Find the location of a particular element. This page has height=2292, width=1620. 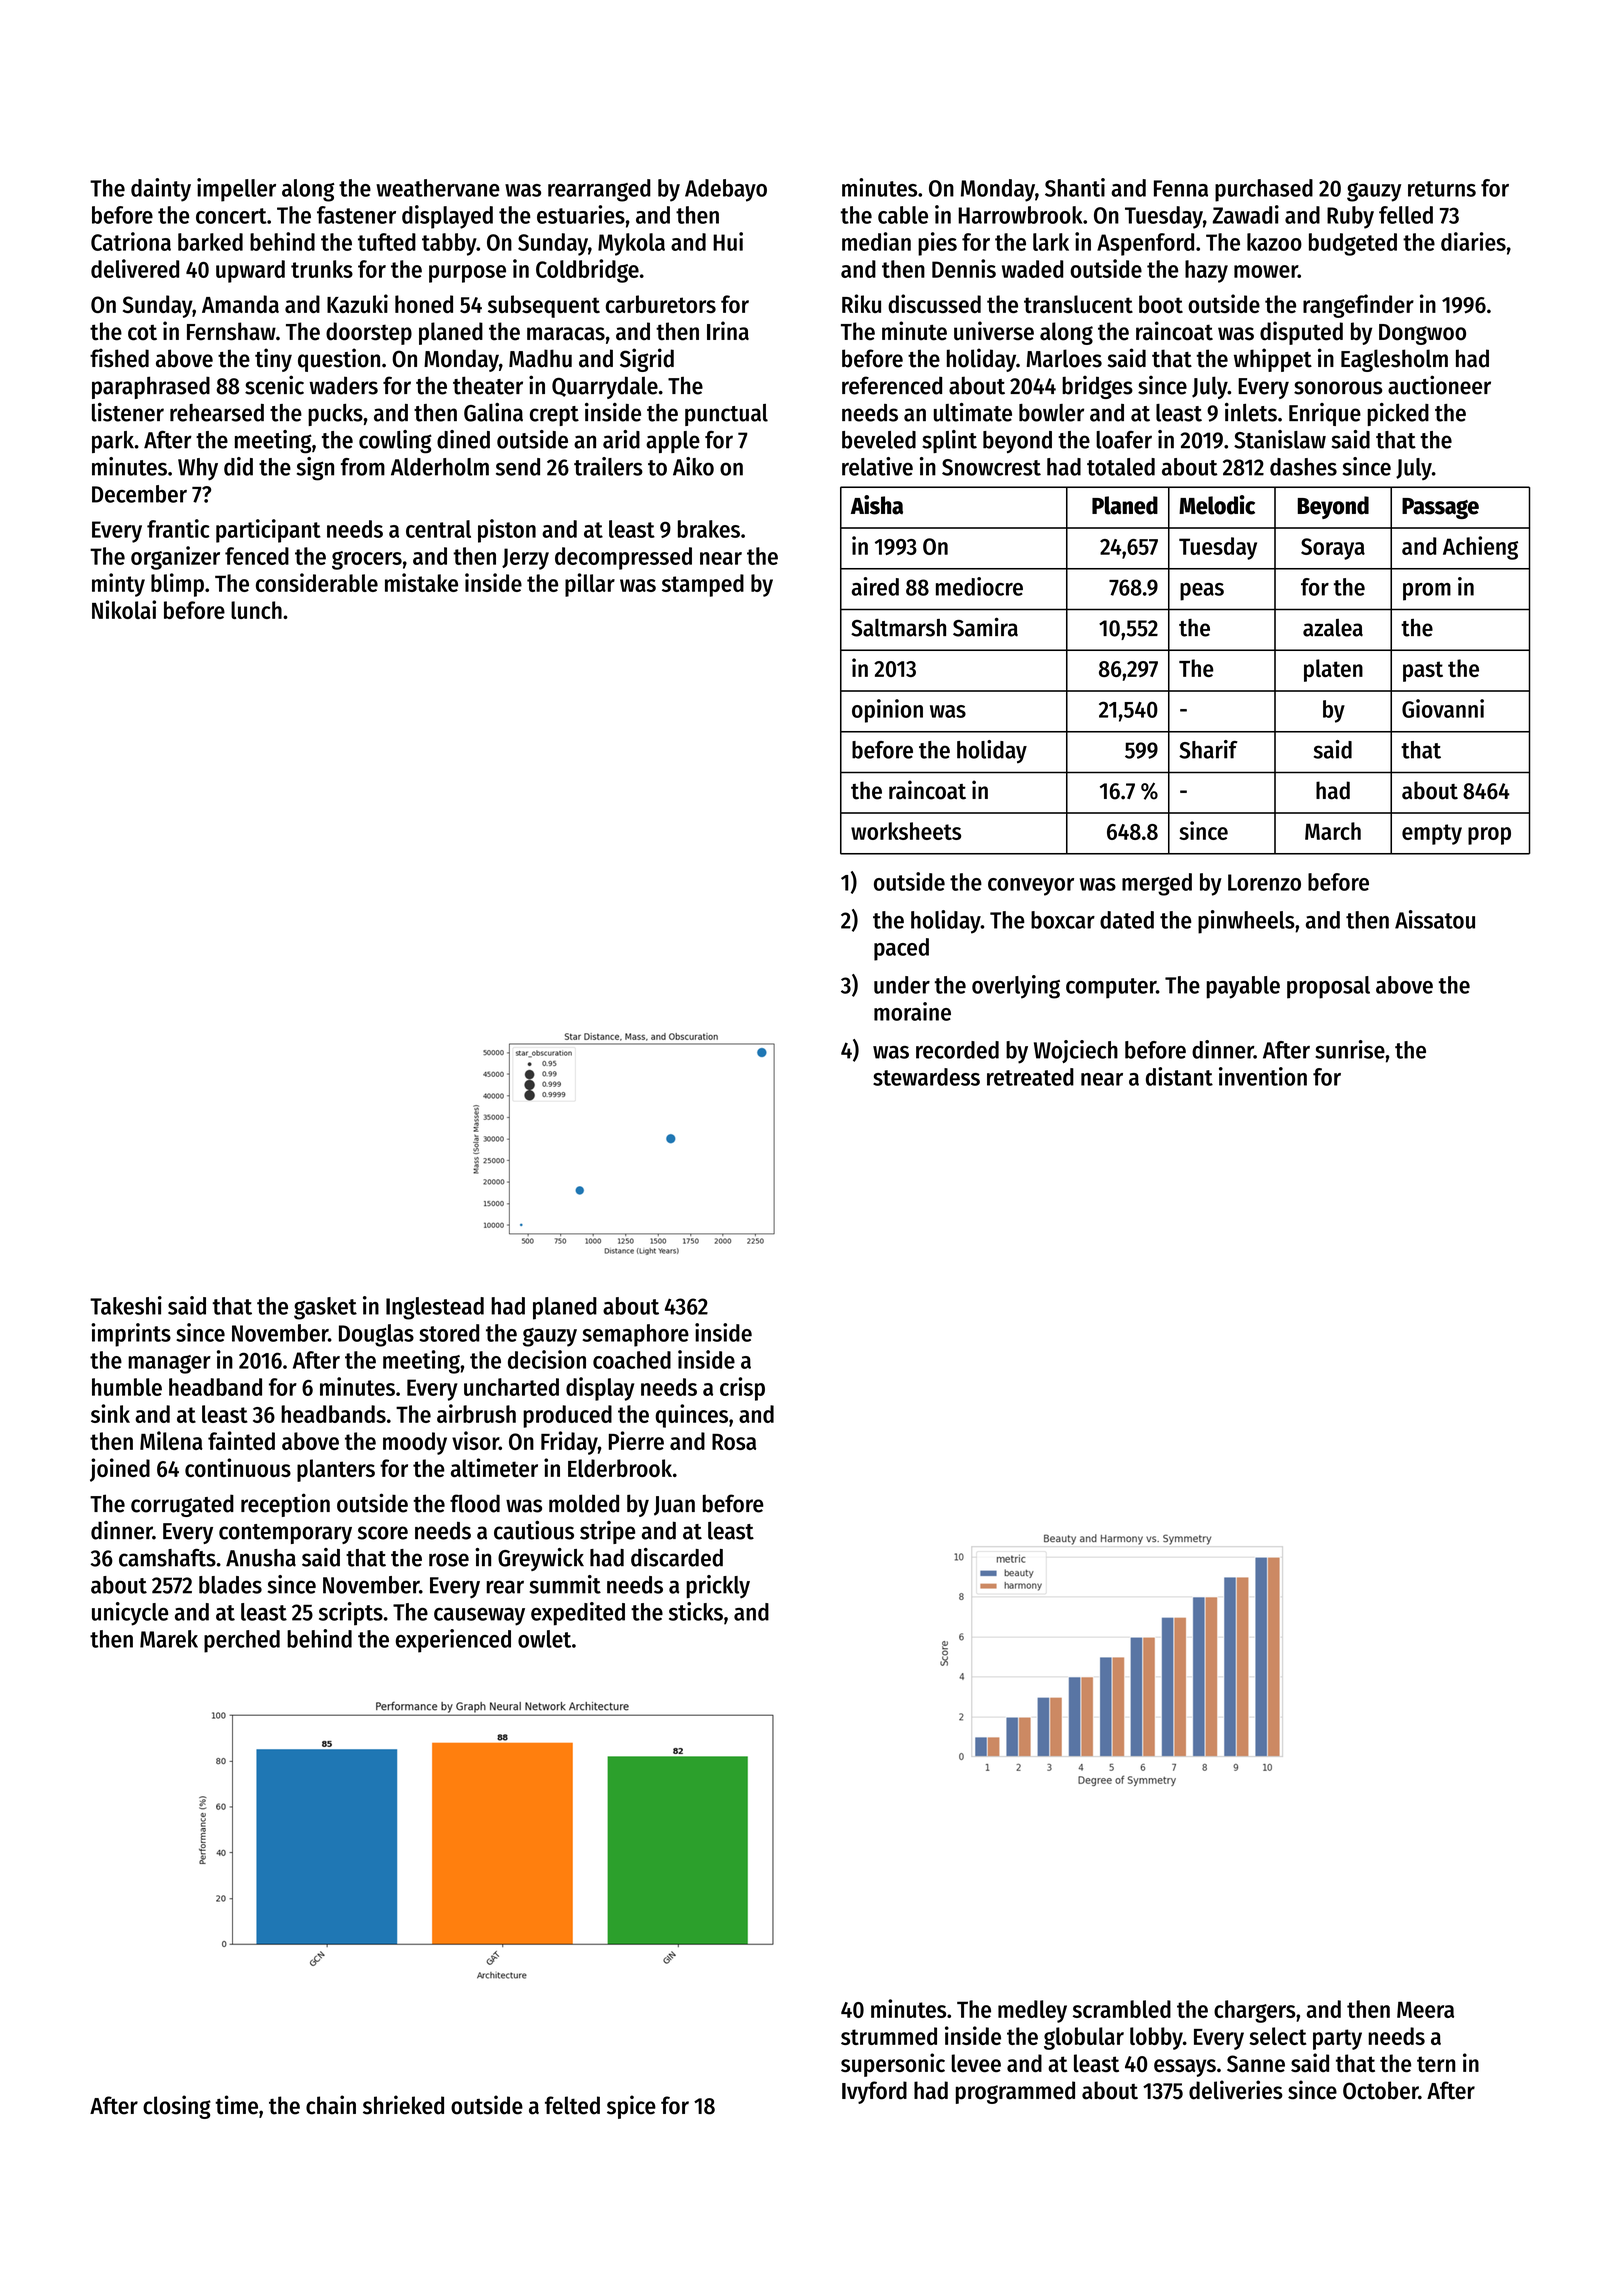

boot is located at coordinates (1161, 304).
